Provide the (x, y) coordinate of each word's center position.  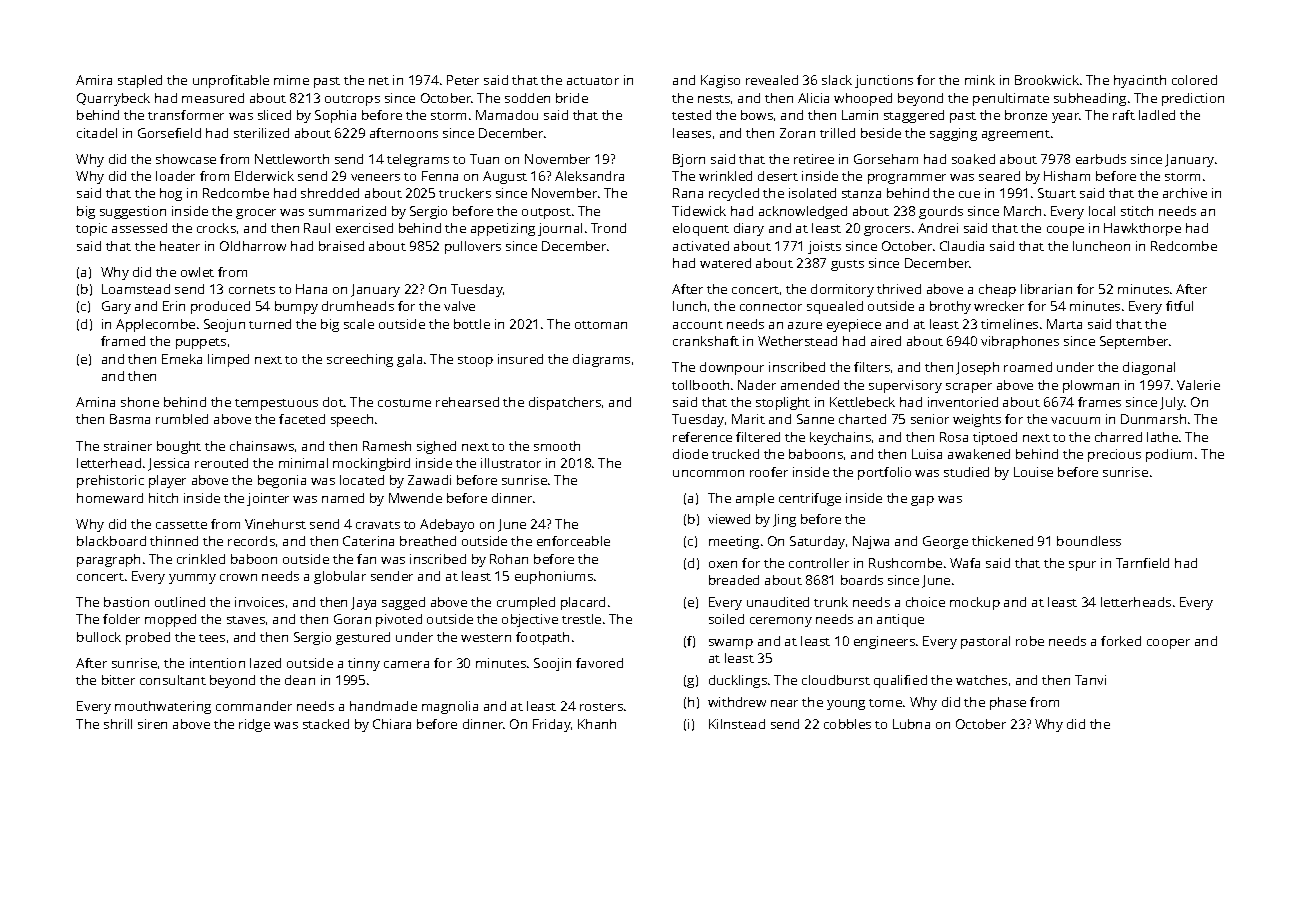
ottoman (601, 325)
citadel (97, 133)
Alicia (813, 98)
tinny (364, 664)
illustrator (511, 463)
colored (1194, 80)
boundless (1089, 541)
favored (599, 663)
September (1134, 342)
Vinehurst (275, 524)
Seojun (224, 325)
